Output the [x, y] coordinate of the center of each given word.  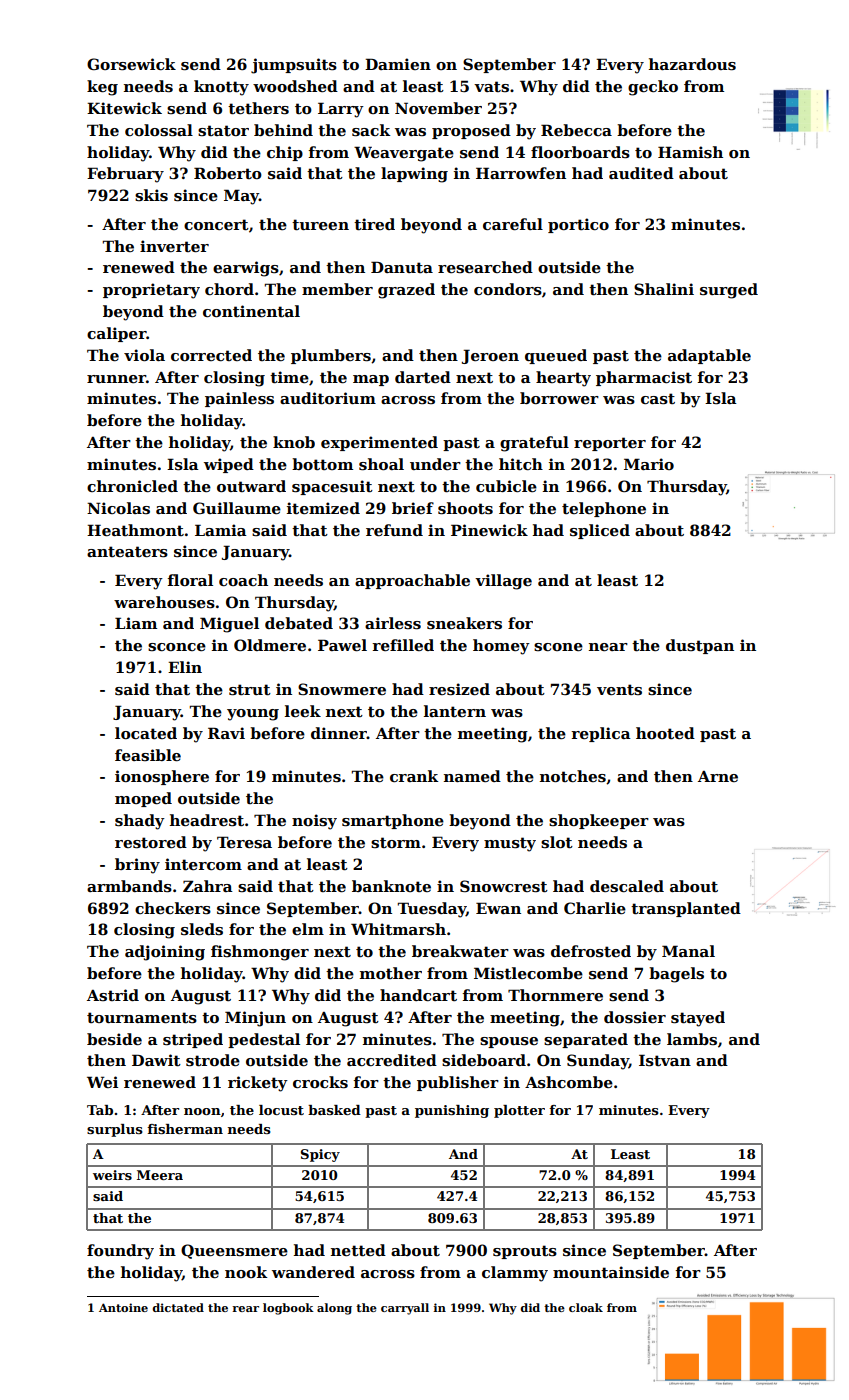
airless [393, 623]
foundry [120, 1252]
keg [102, 88]
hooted [665, 733]
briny [137, 866]
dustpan [700, 646]
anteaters [127, 551]
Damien [398, 64]
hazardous [692, 64]
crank [414, 776]
